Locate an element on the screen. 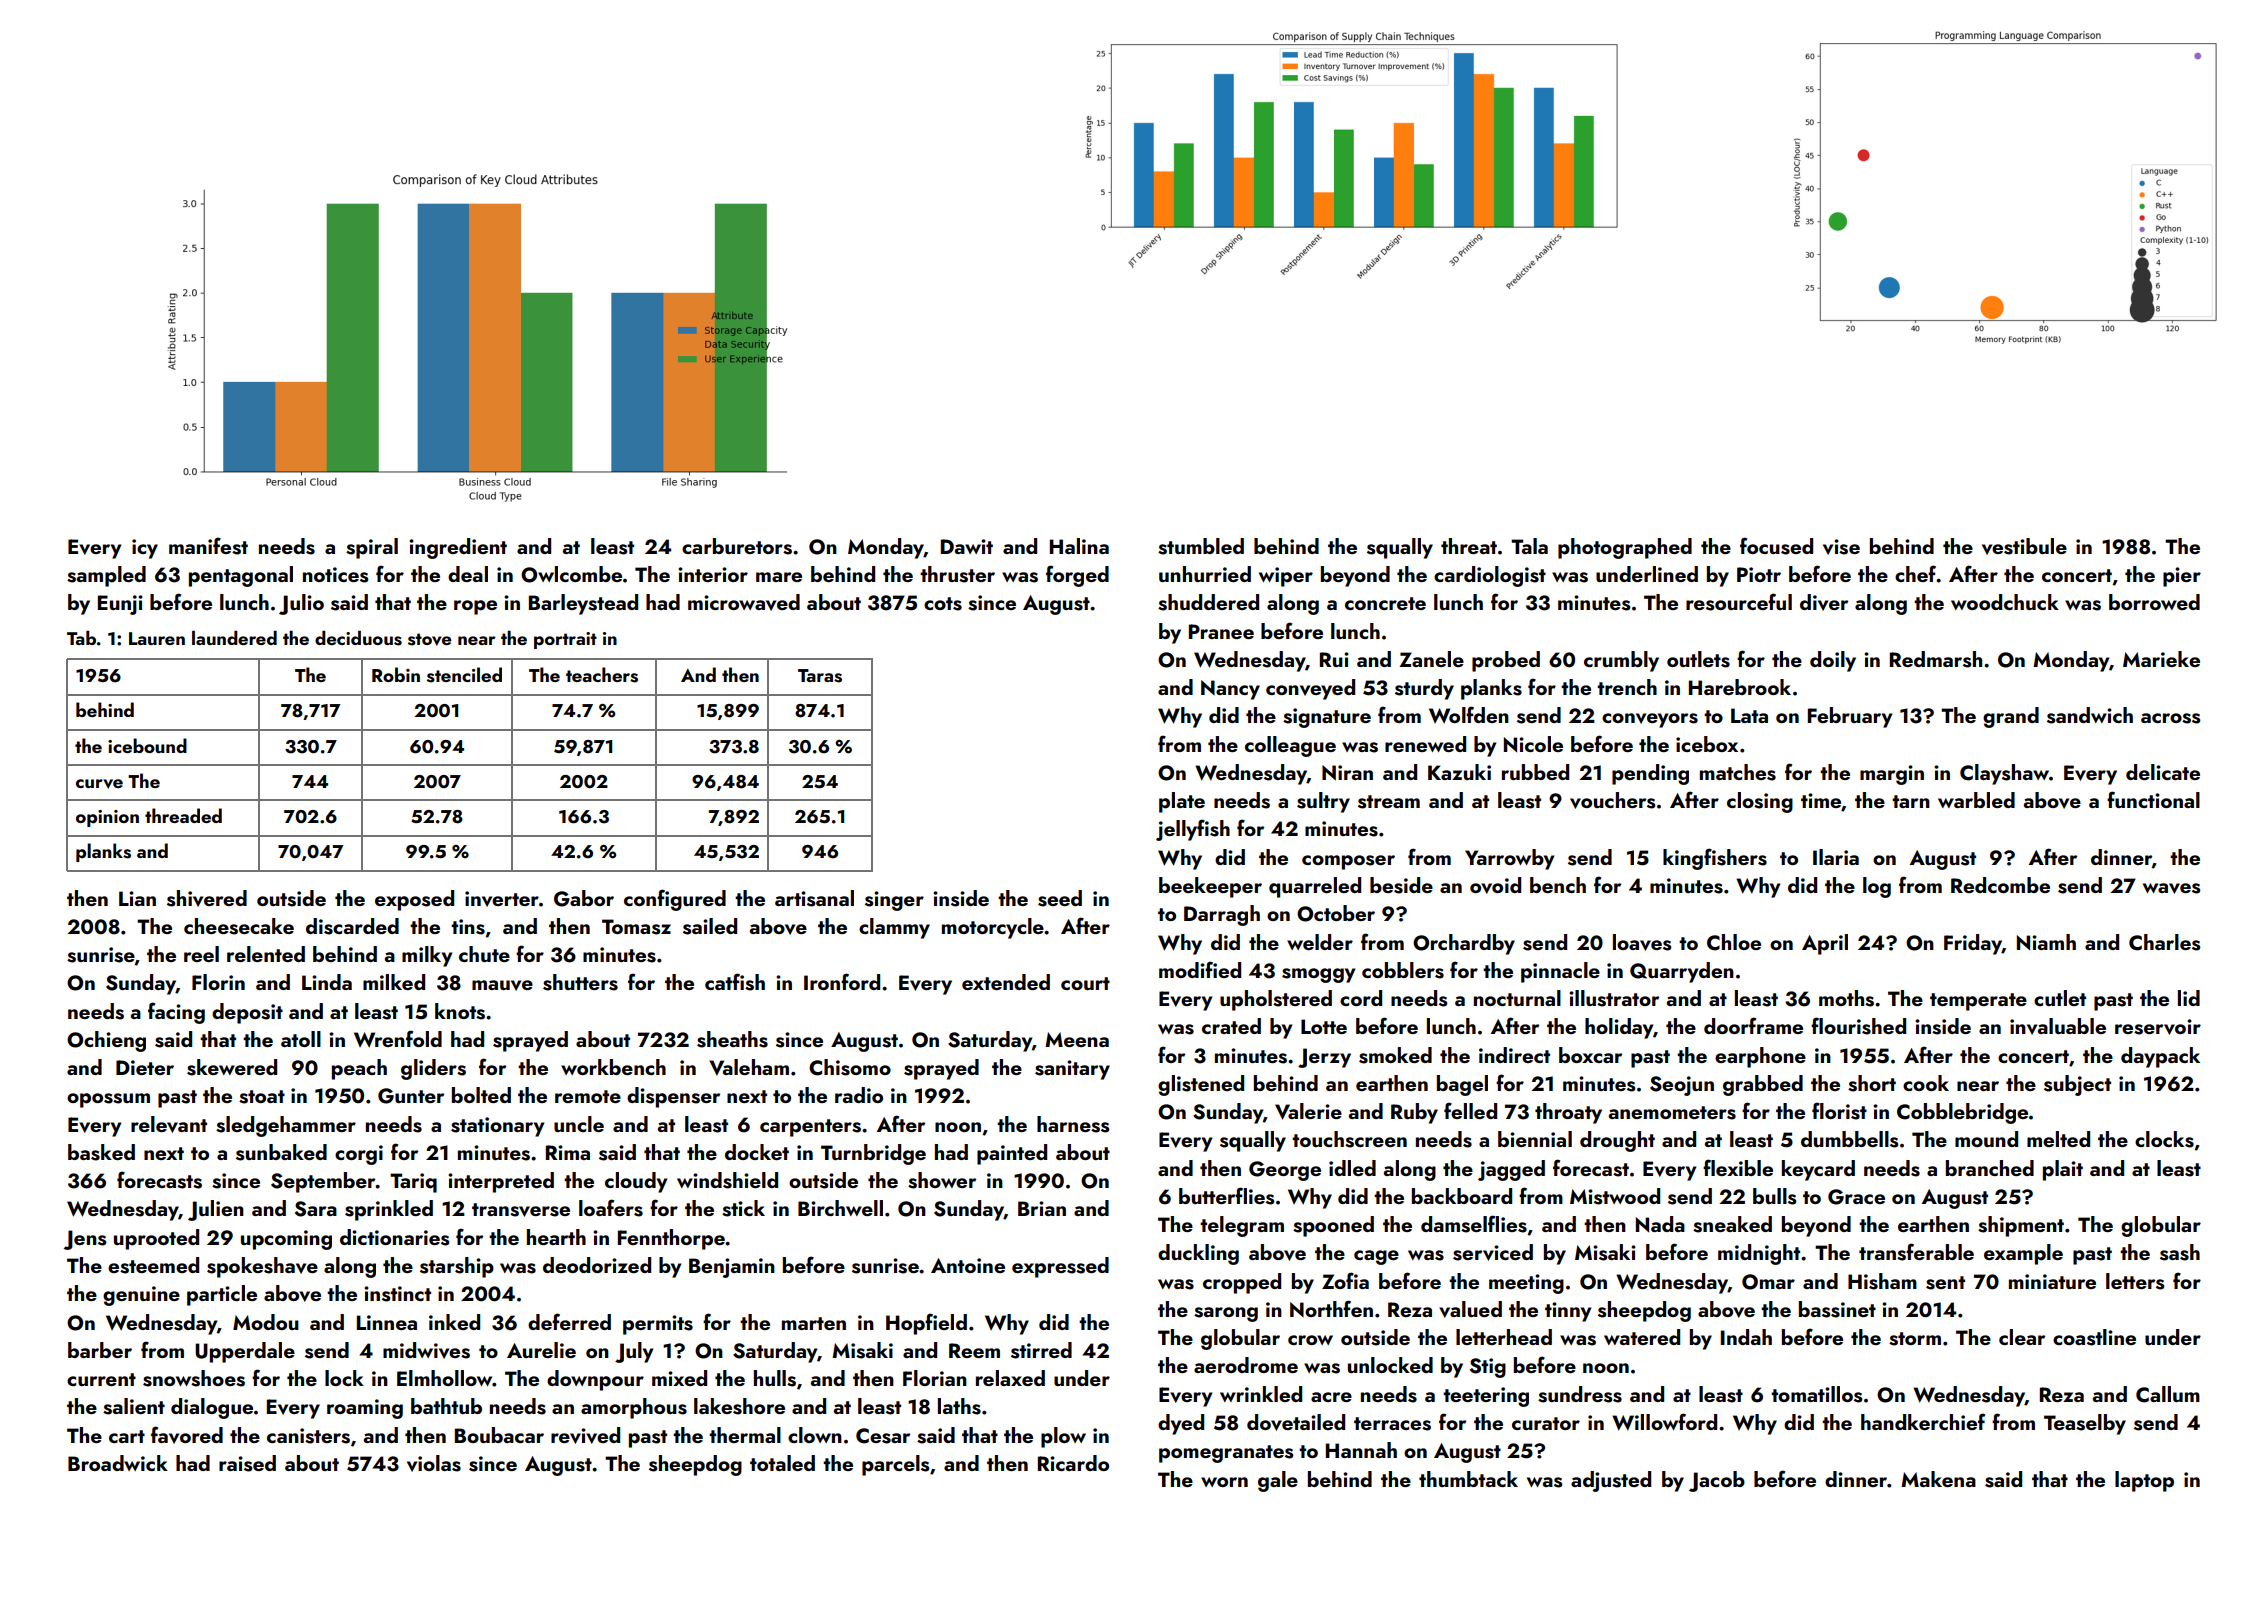  inverter is located at coordinates (502, 899).
